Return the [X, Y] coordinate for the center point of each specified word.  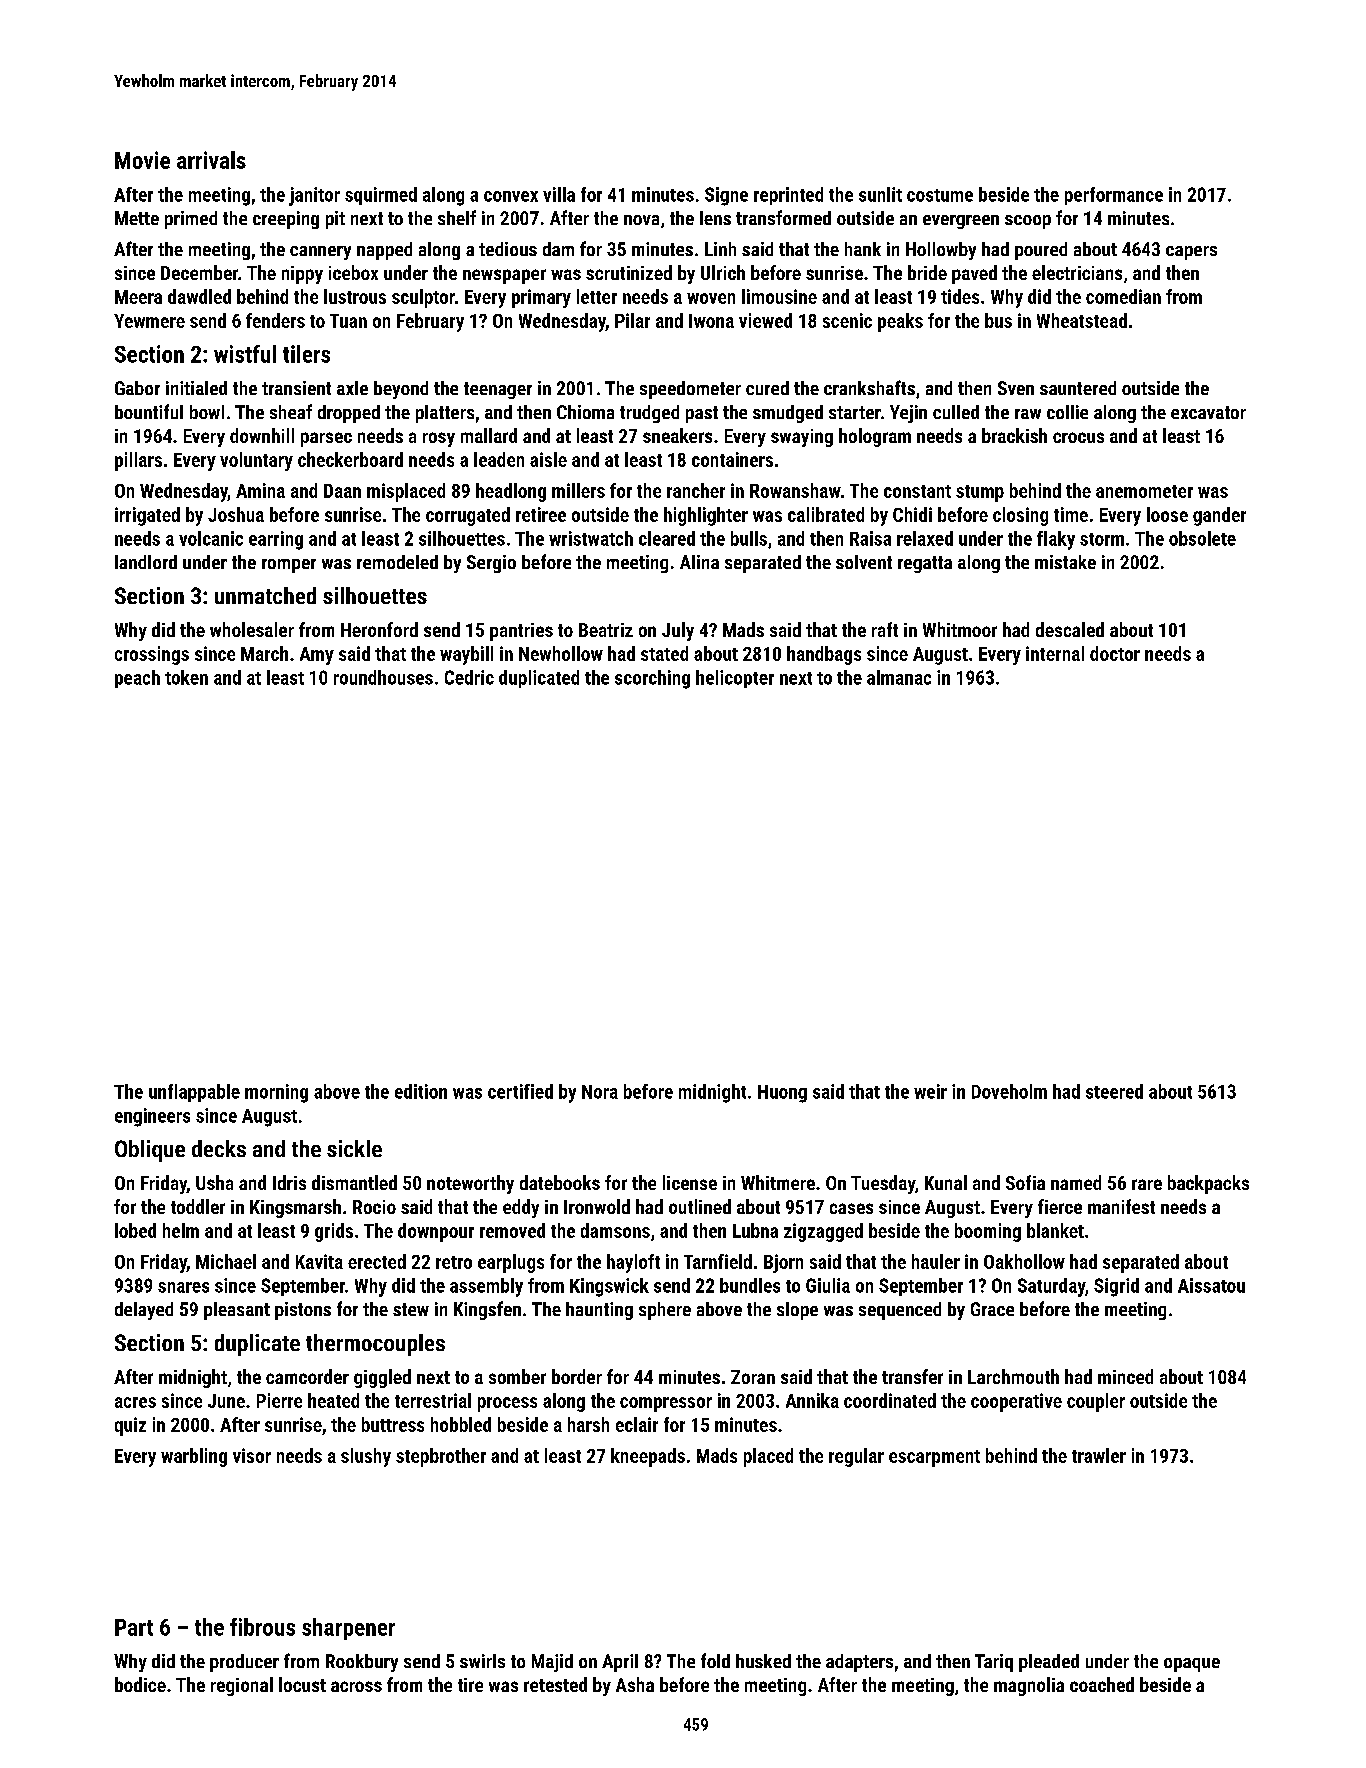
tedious [508, 249]
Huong [782, 1094]
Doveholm [1009, 1091]
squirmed [381, 196]
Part [134, 1627]
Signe [726, 196]
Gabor [137, 388]
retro [454, 1262]
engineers [152, 1117]
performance [1114, 196]
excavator [1208, 412]
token [186, 677]
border [577, 1376]
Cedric [469, 677]
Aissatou [1211, 1285]
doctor [1115, 653]
